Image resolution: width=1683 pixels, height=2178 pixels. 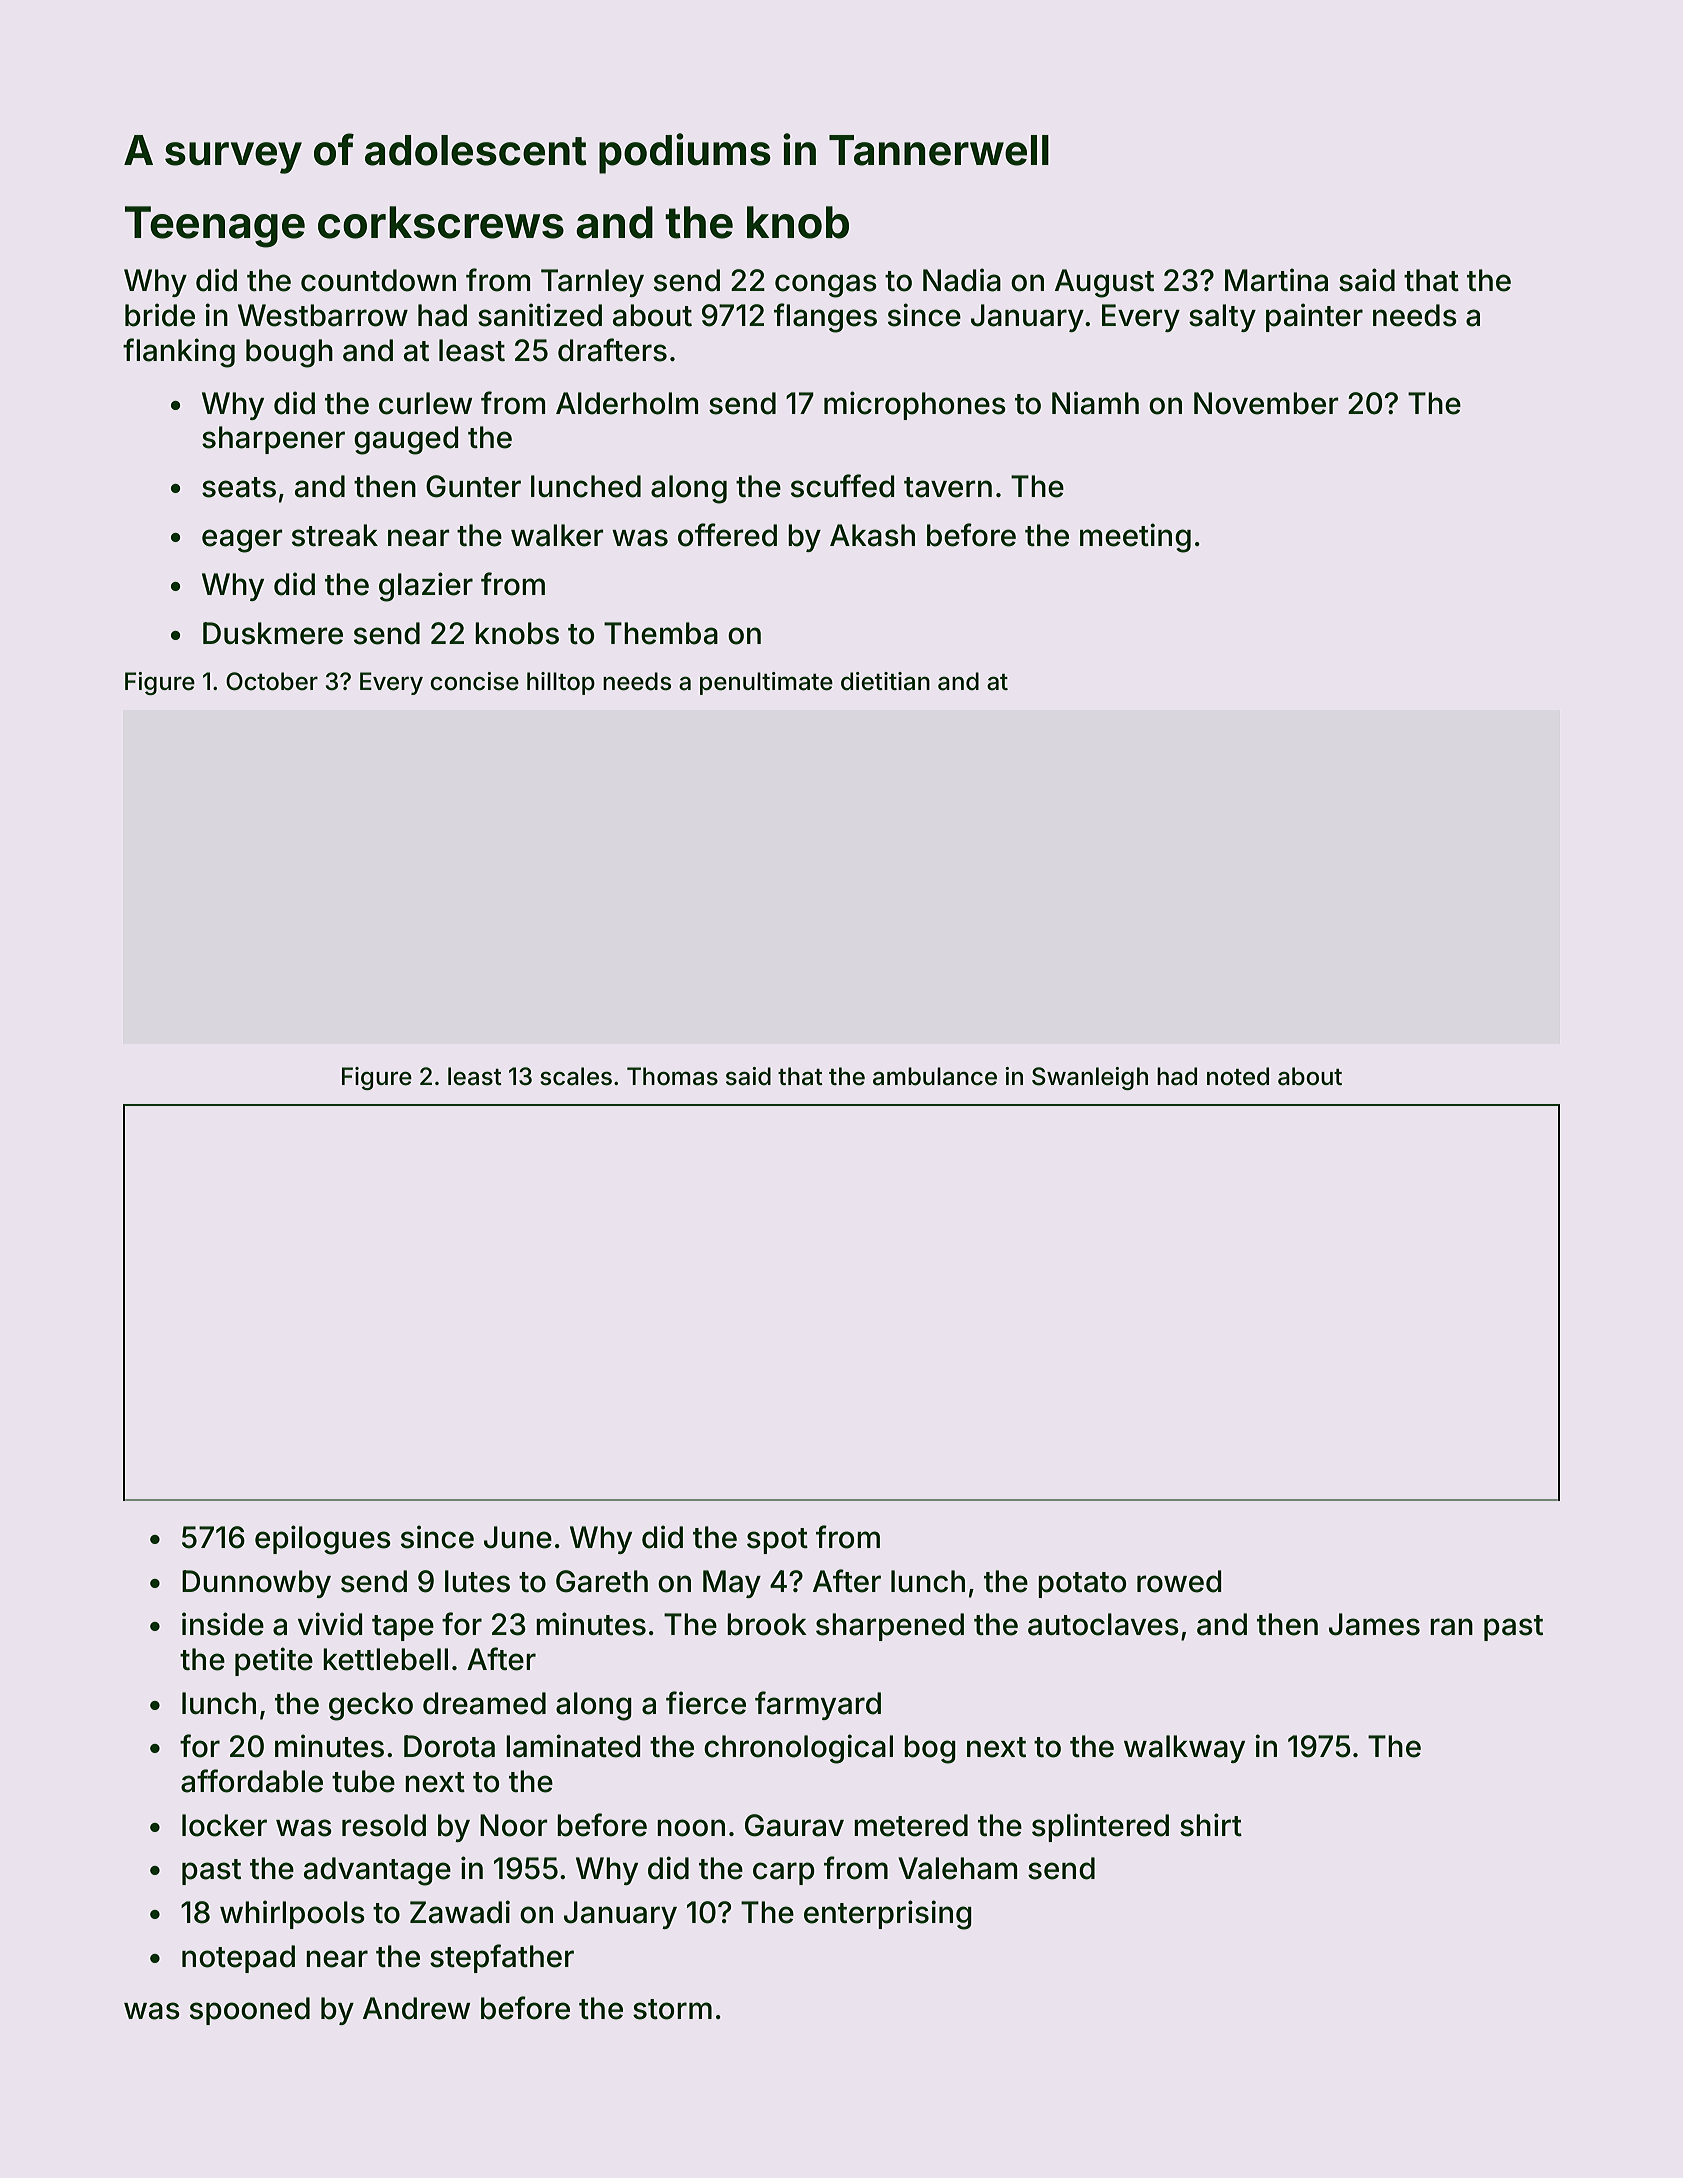 What do you see at coordinates (1451, 1627) in the page?
I see `ran` at bounding box center [1451, 1627].
